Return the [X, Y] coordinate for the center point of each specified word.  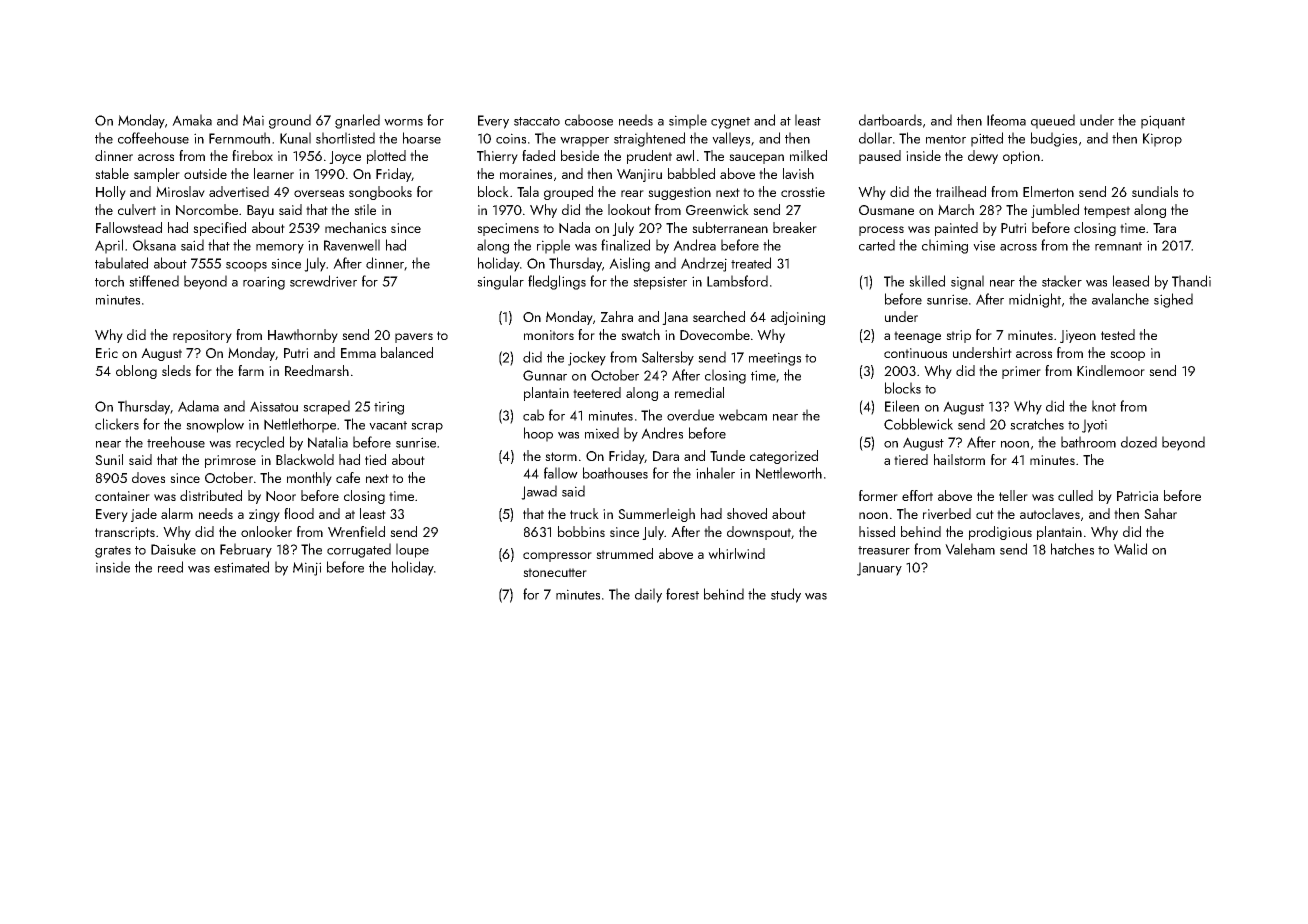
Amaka [192, 120]
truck [584, 513]
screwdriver [323, 281]
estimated [241, 567]
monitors [549, 335]
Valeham [970, 549]
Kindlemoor [1111, 370]
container [122, 496]
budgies [1054, 139]
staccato [537, 121]
